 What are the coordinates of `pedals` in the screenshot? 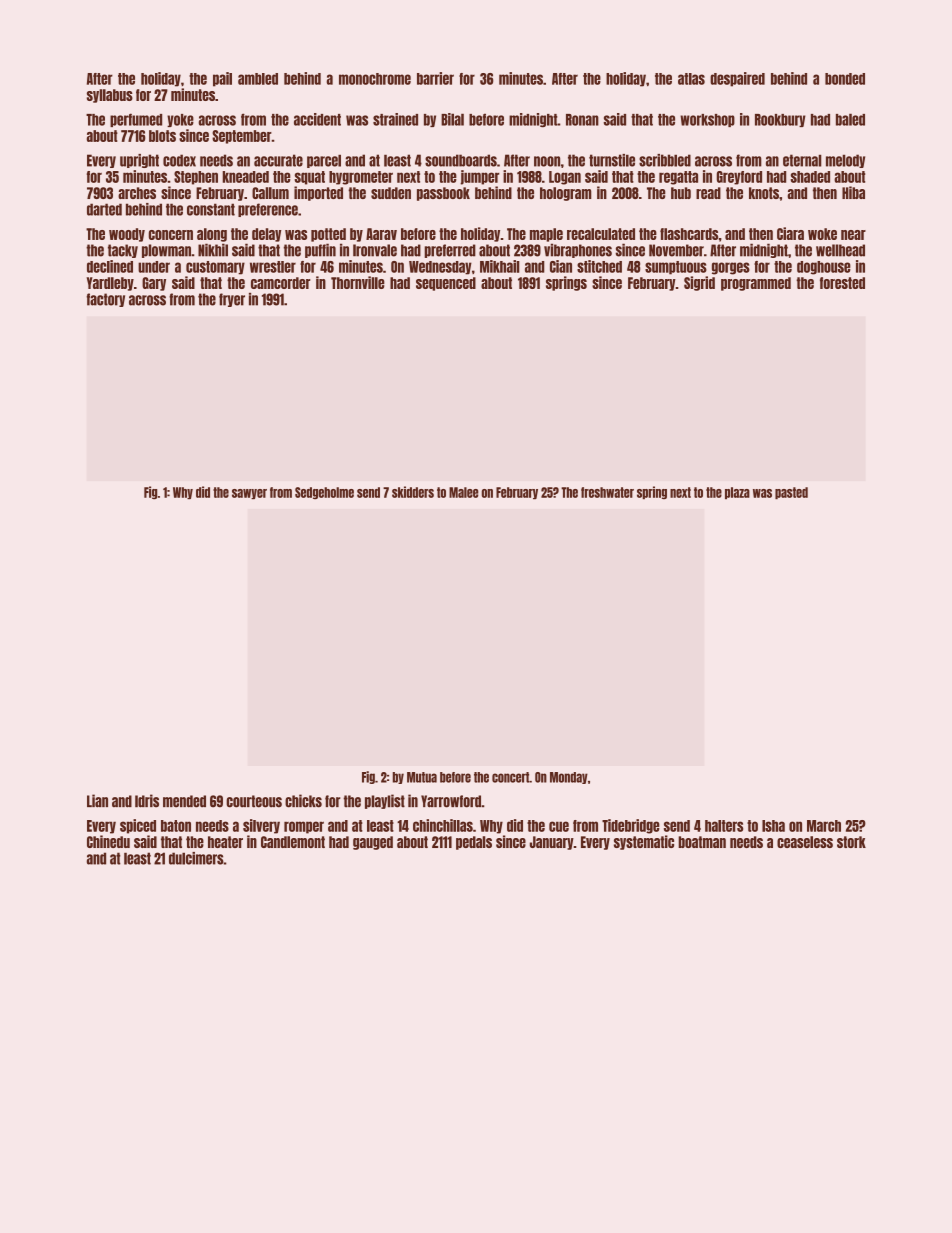 It's located at (474, 843).
